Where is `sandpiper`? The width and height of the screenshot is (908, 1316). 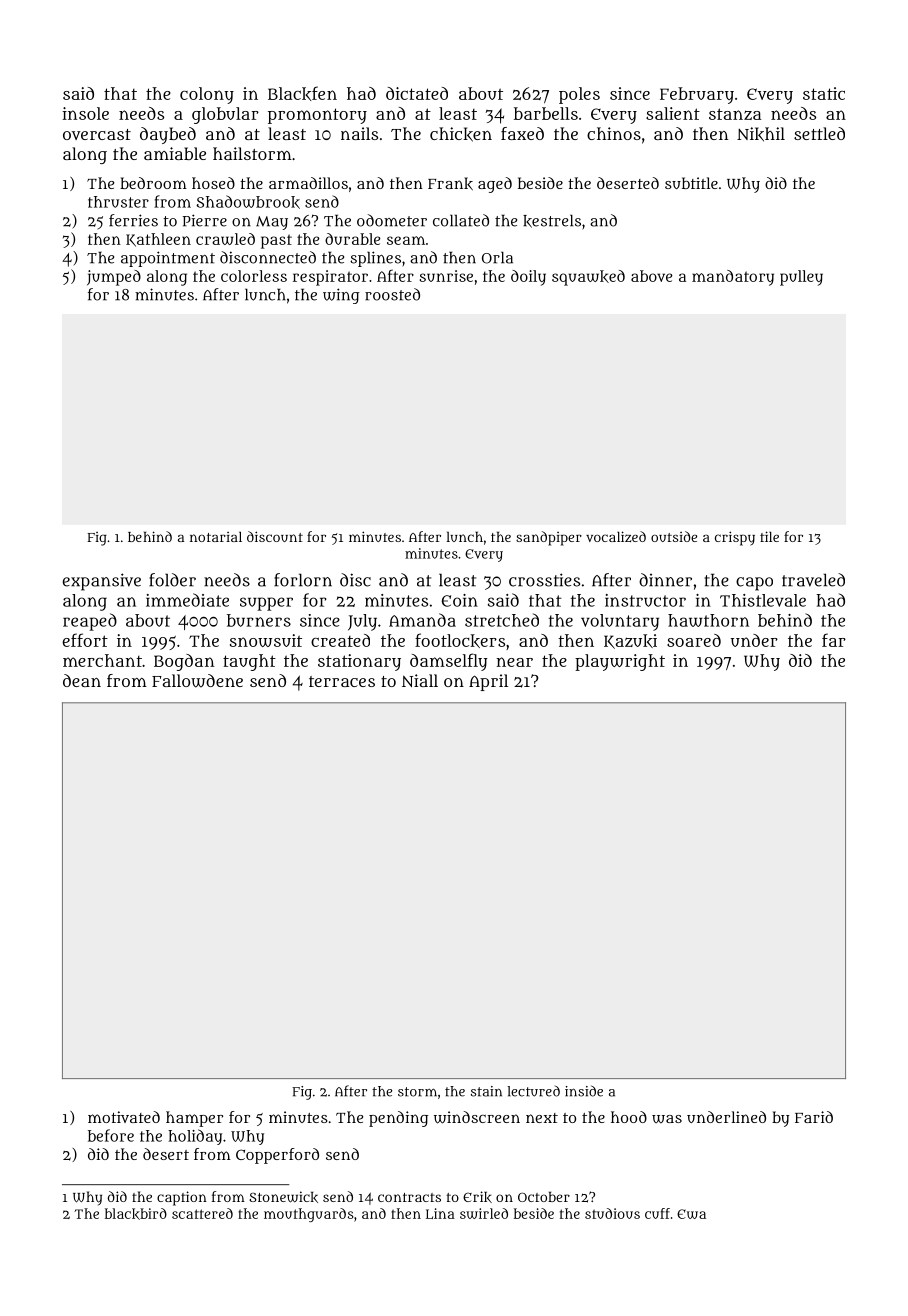
sandpiper is located at coordinates (549, 538).
